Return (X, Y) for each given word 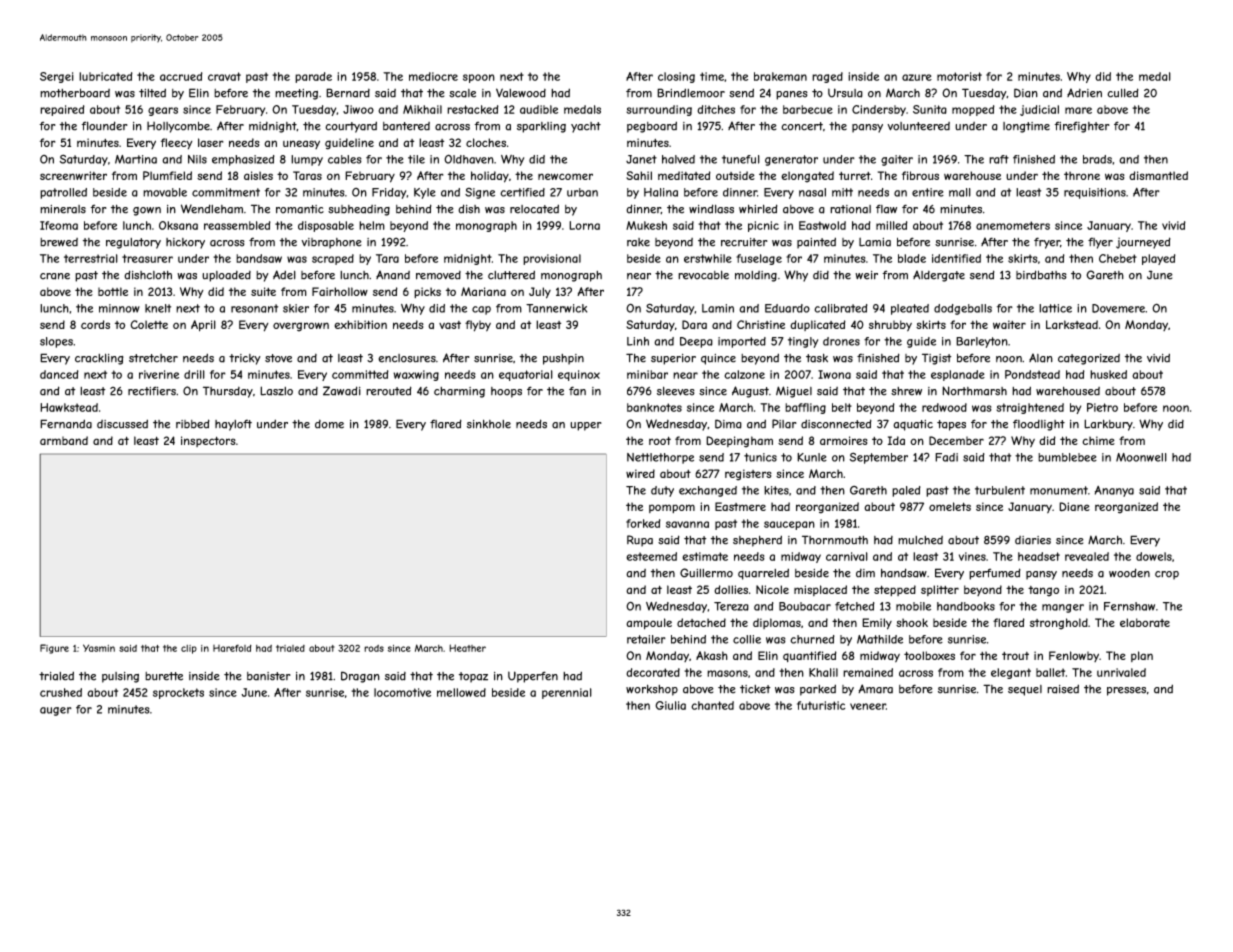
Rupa (640, 541)
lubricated (106, 76)
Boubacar (805, 606)
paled (906, 491)
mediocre (433, 76)
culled (1123, 93)
